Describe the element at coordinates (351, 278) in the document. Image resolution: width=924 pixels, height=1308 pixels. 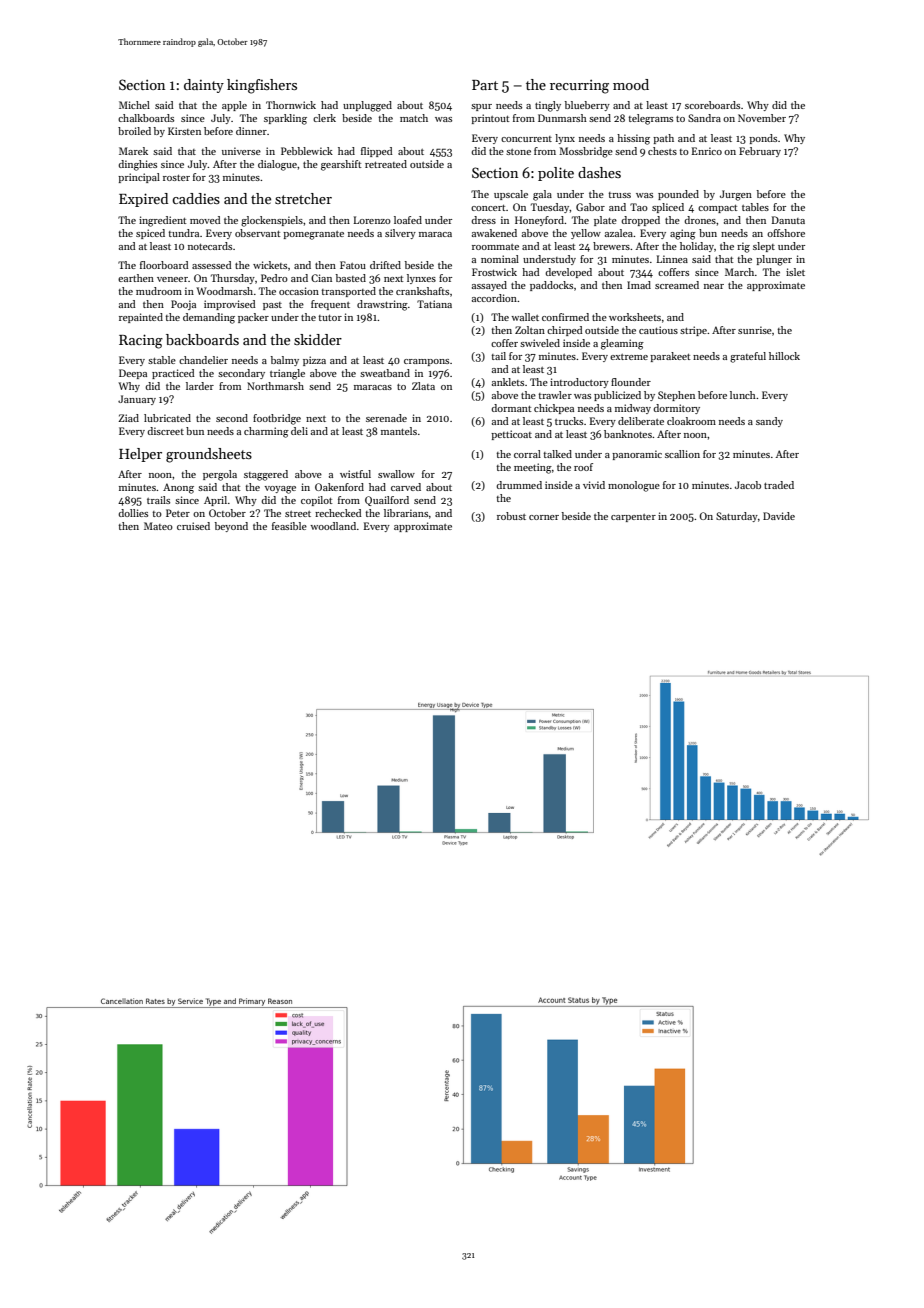
I see `basted` at that location.
